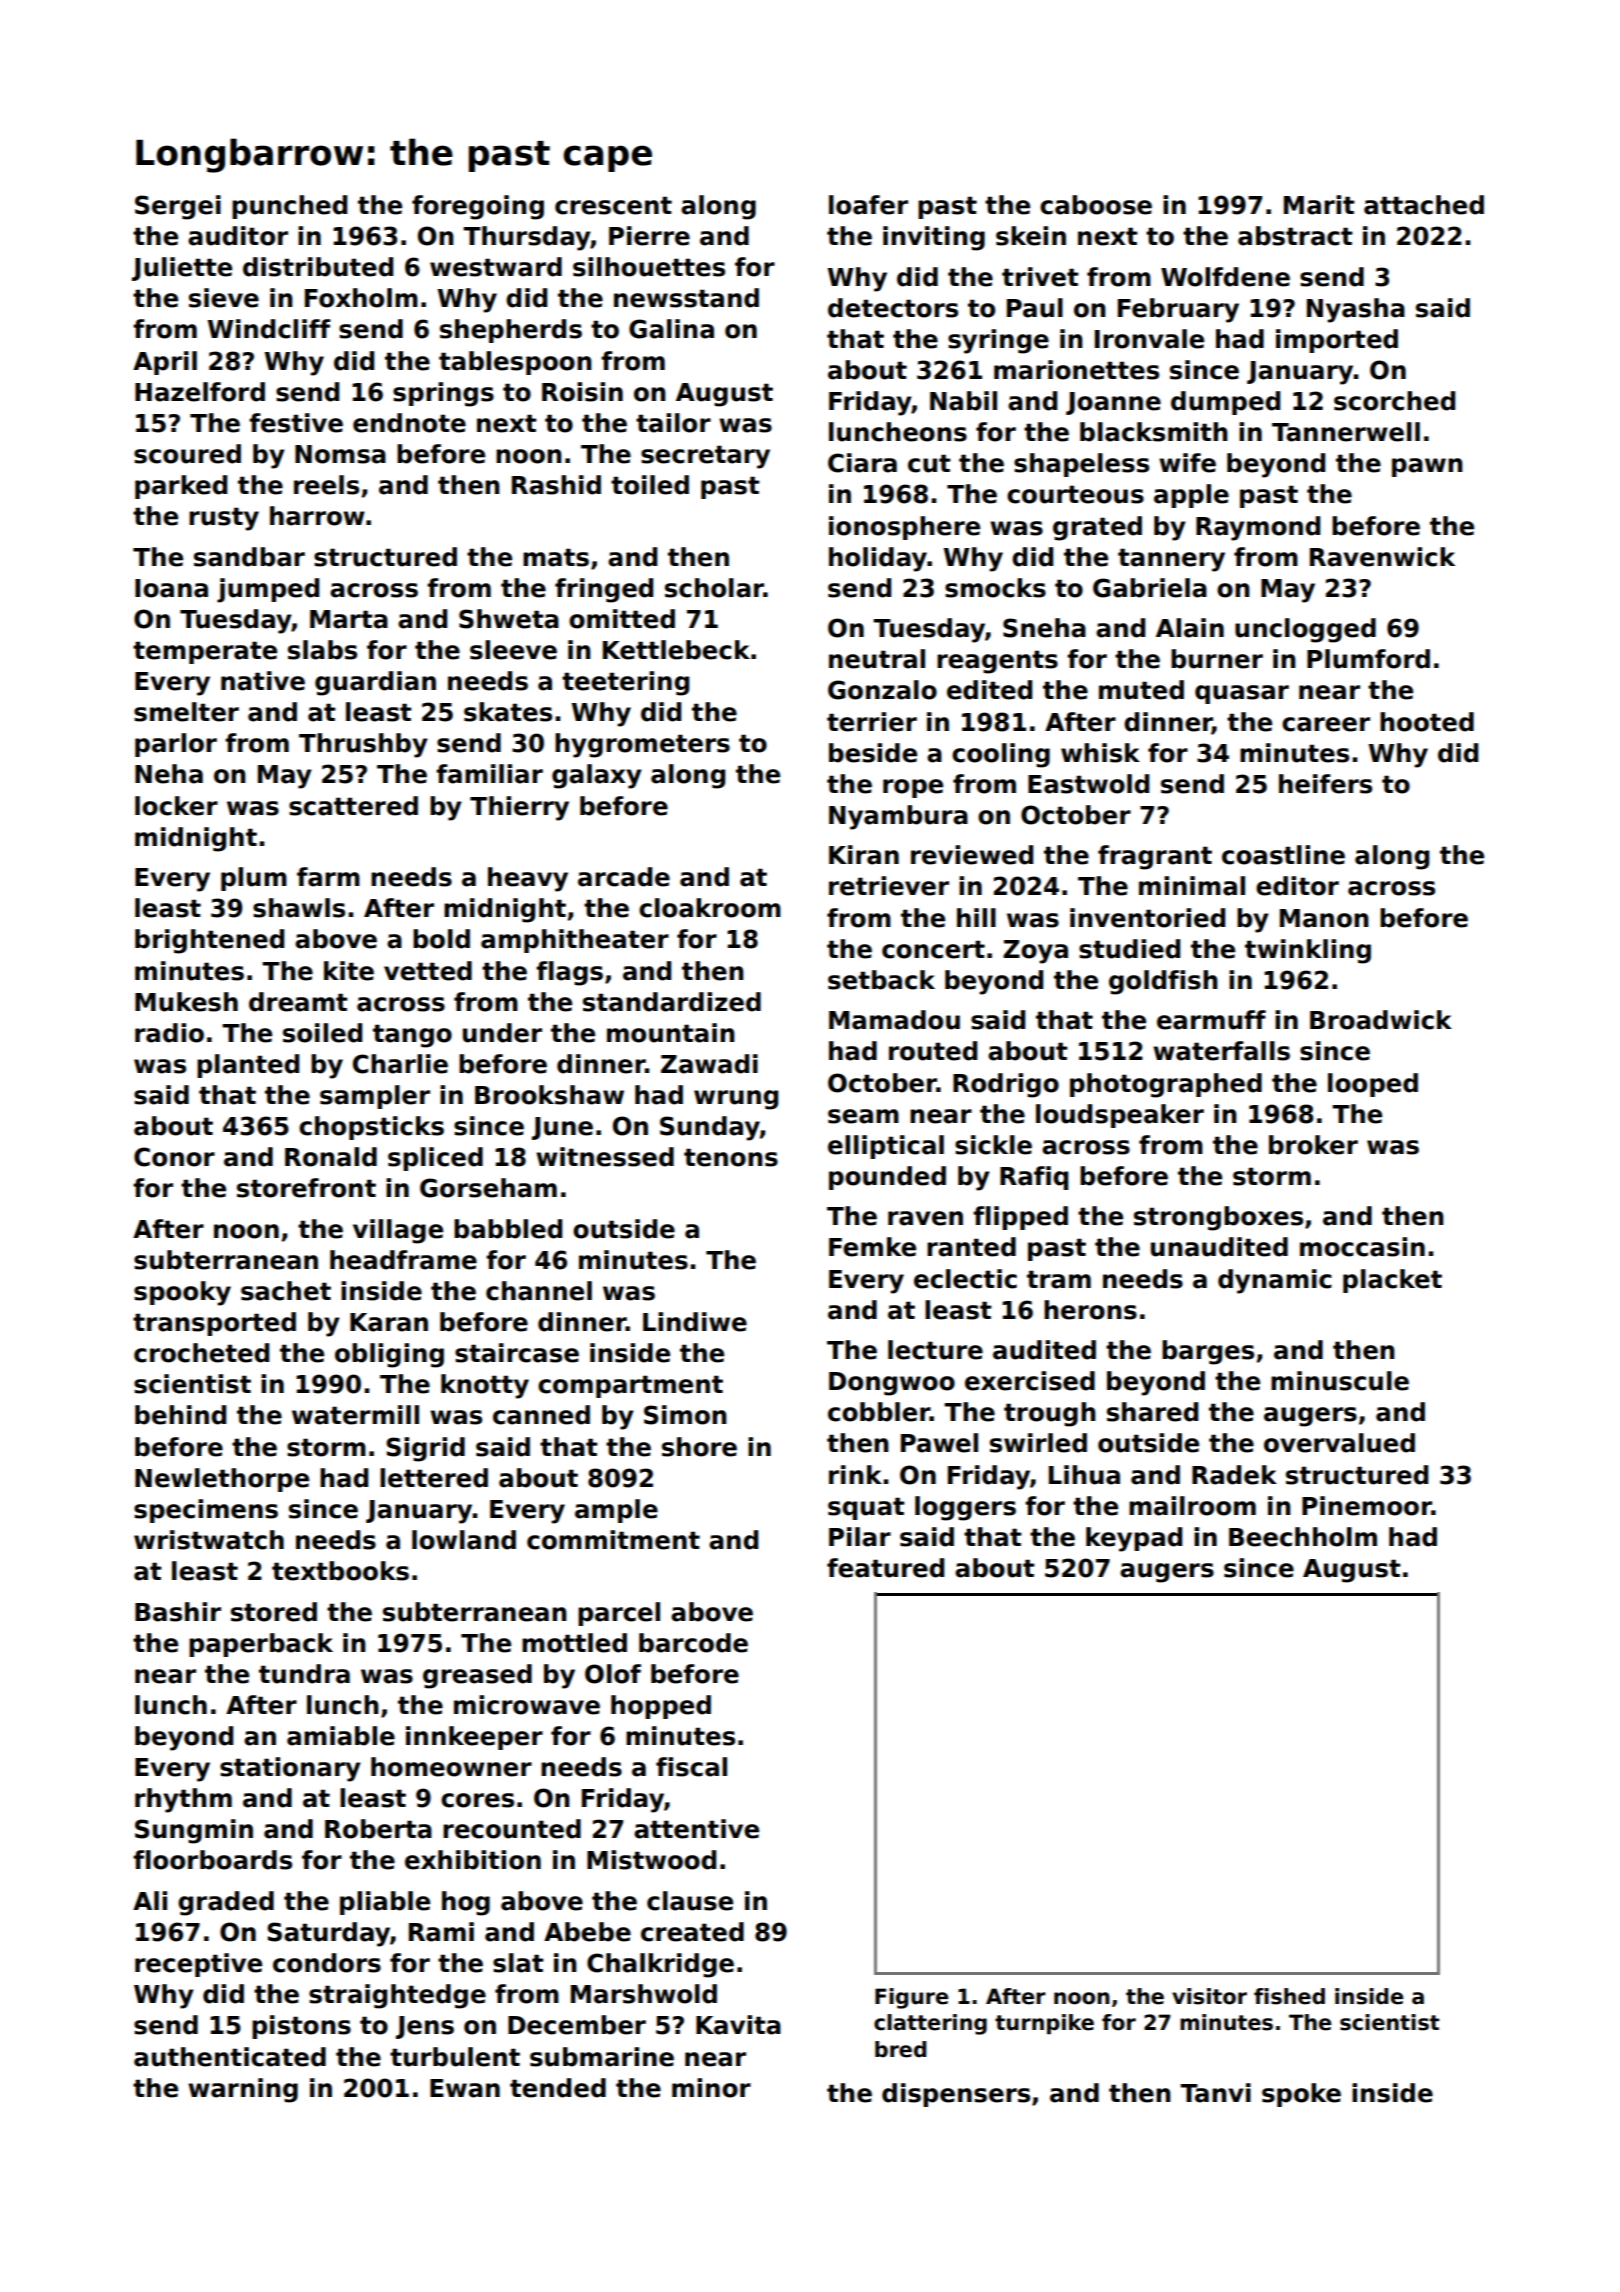  I want to click on Beechholm, so click(1303, 1537).
